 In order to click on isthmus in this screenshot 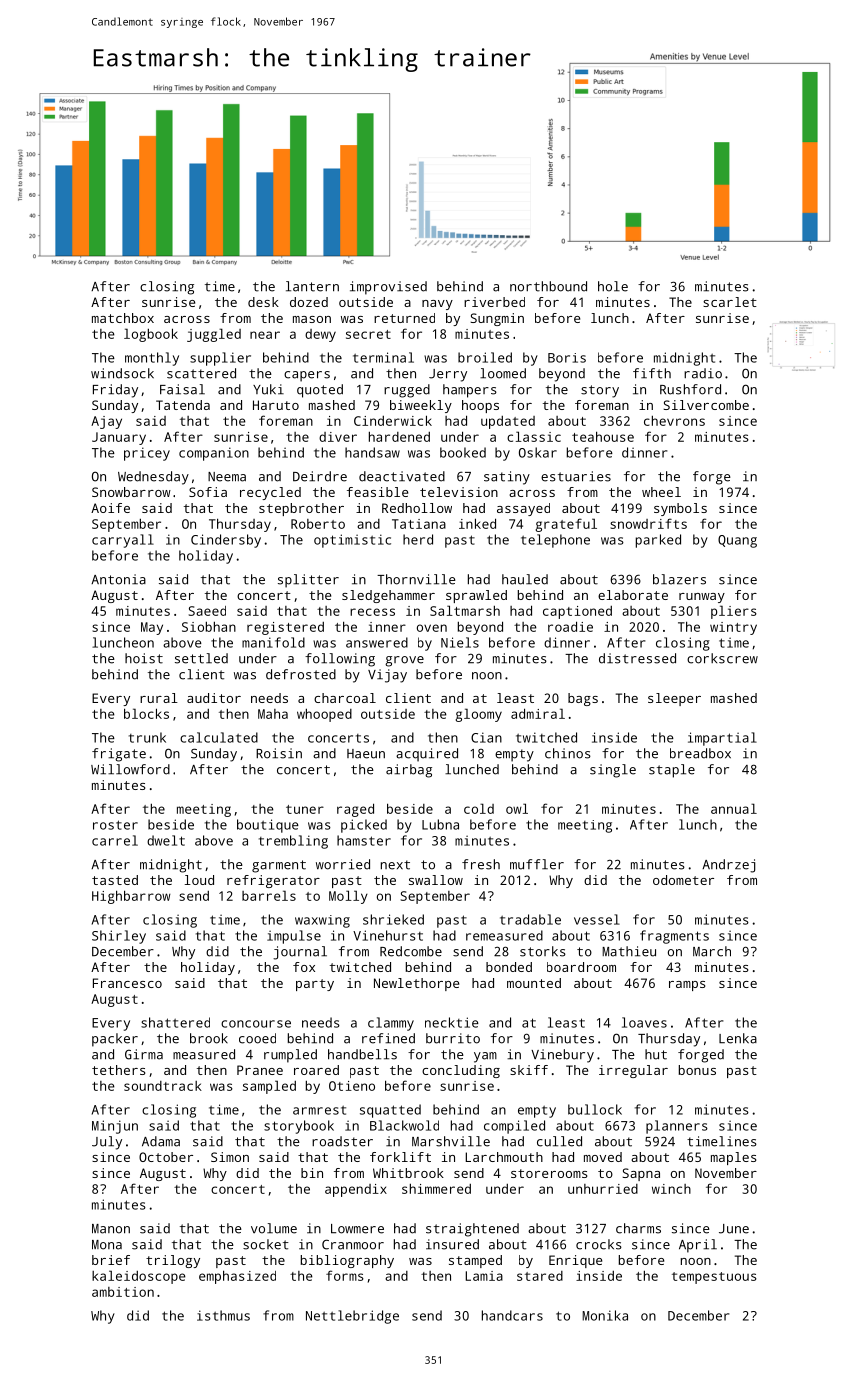, I will do `click(223, 1315)`.
